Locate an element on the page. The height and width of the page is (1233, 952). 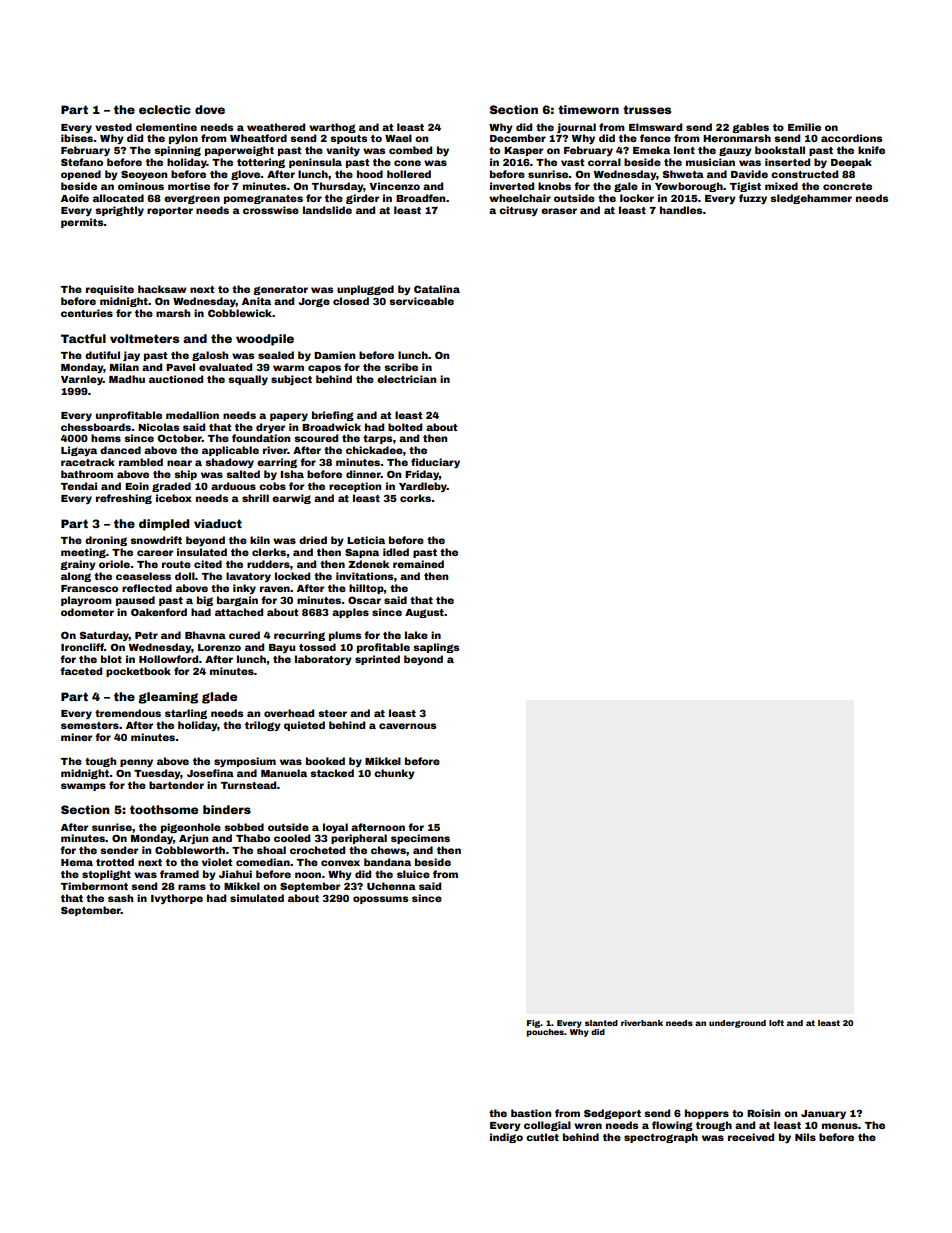
glove is located at coordinates (246, 175).
